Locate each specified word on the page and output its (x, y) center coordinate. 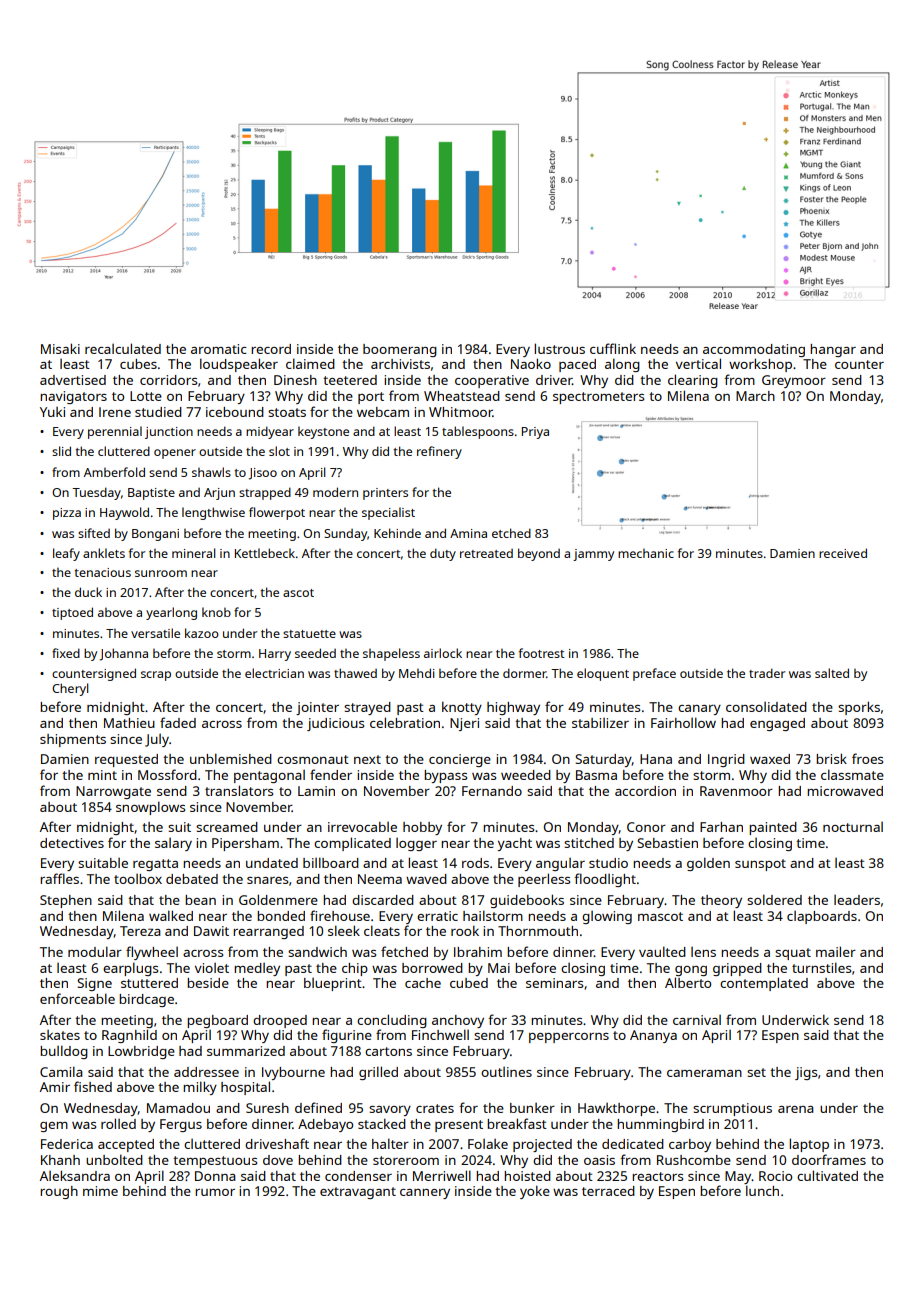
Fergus (181, 1125)
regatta (155, 865)
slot (279, 451)
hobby (422, 828)
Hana (656, 759)
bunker (532, 1108)
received (843, 553)
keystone (323, 432)
